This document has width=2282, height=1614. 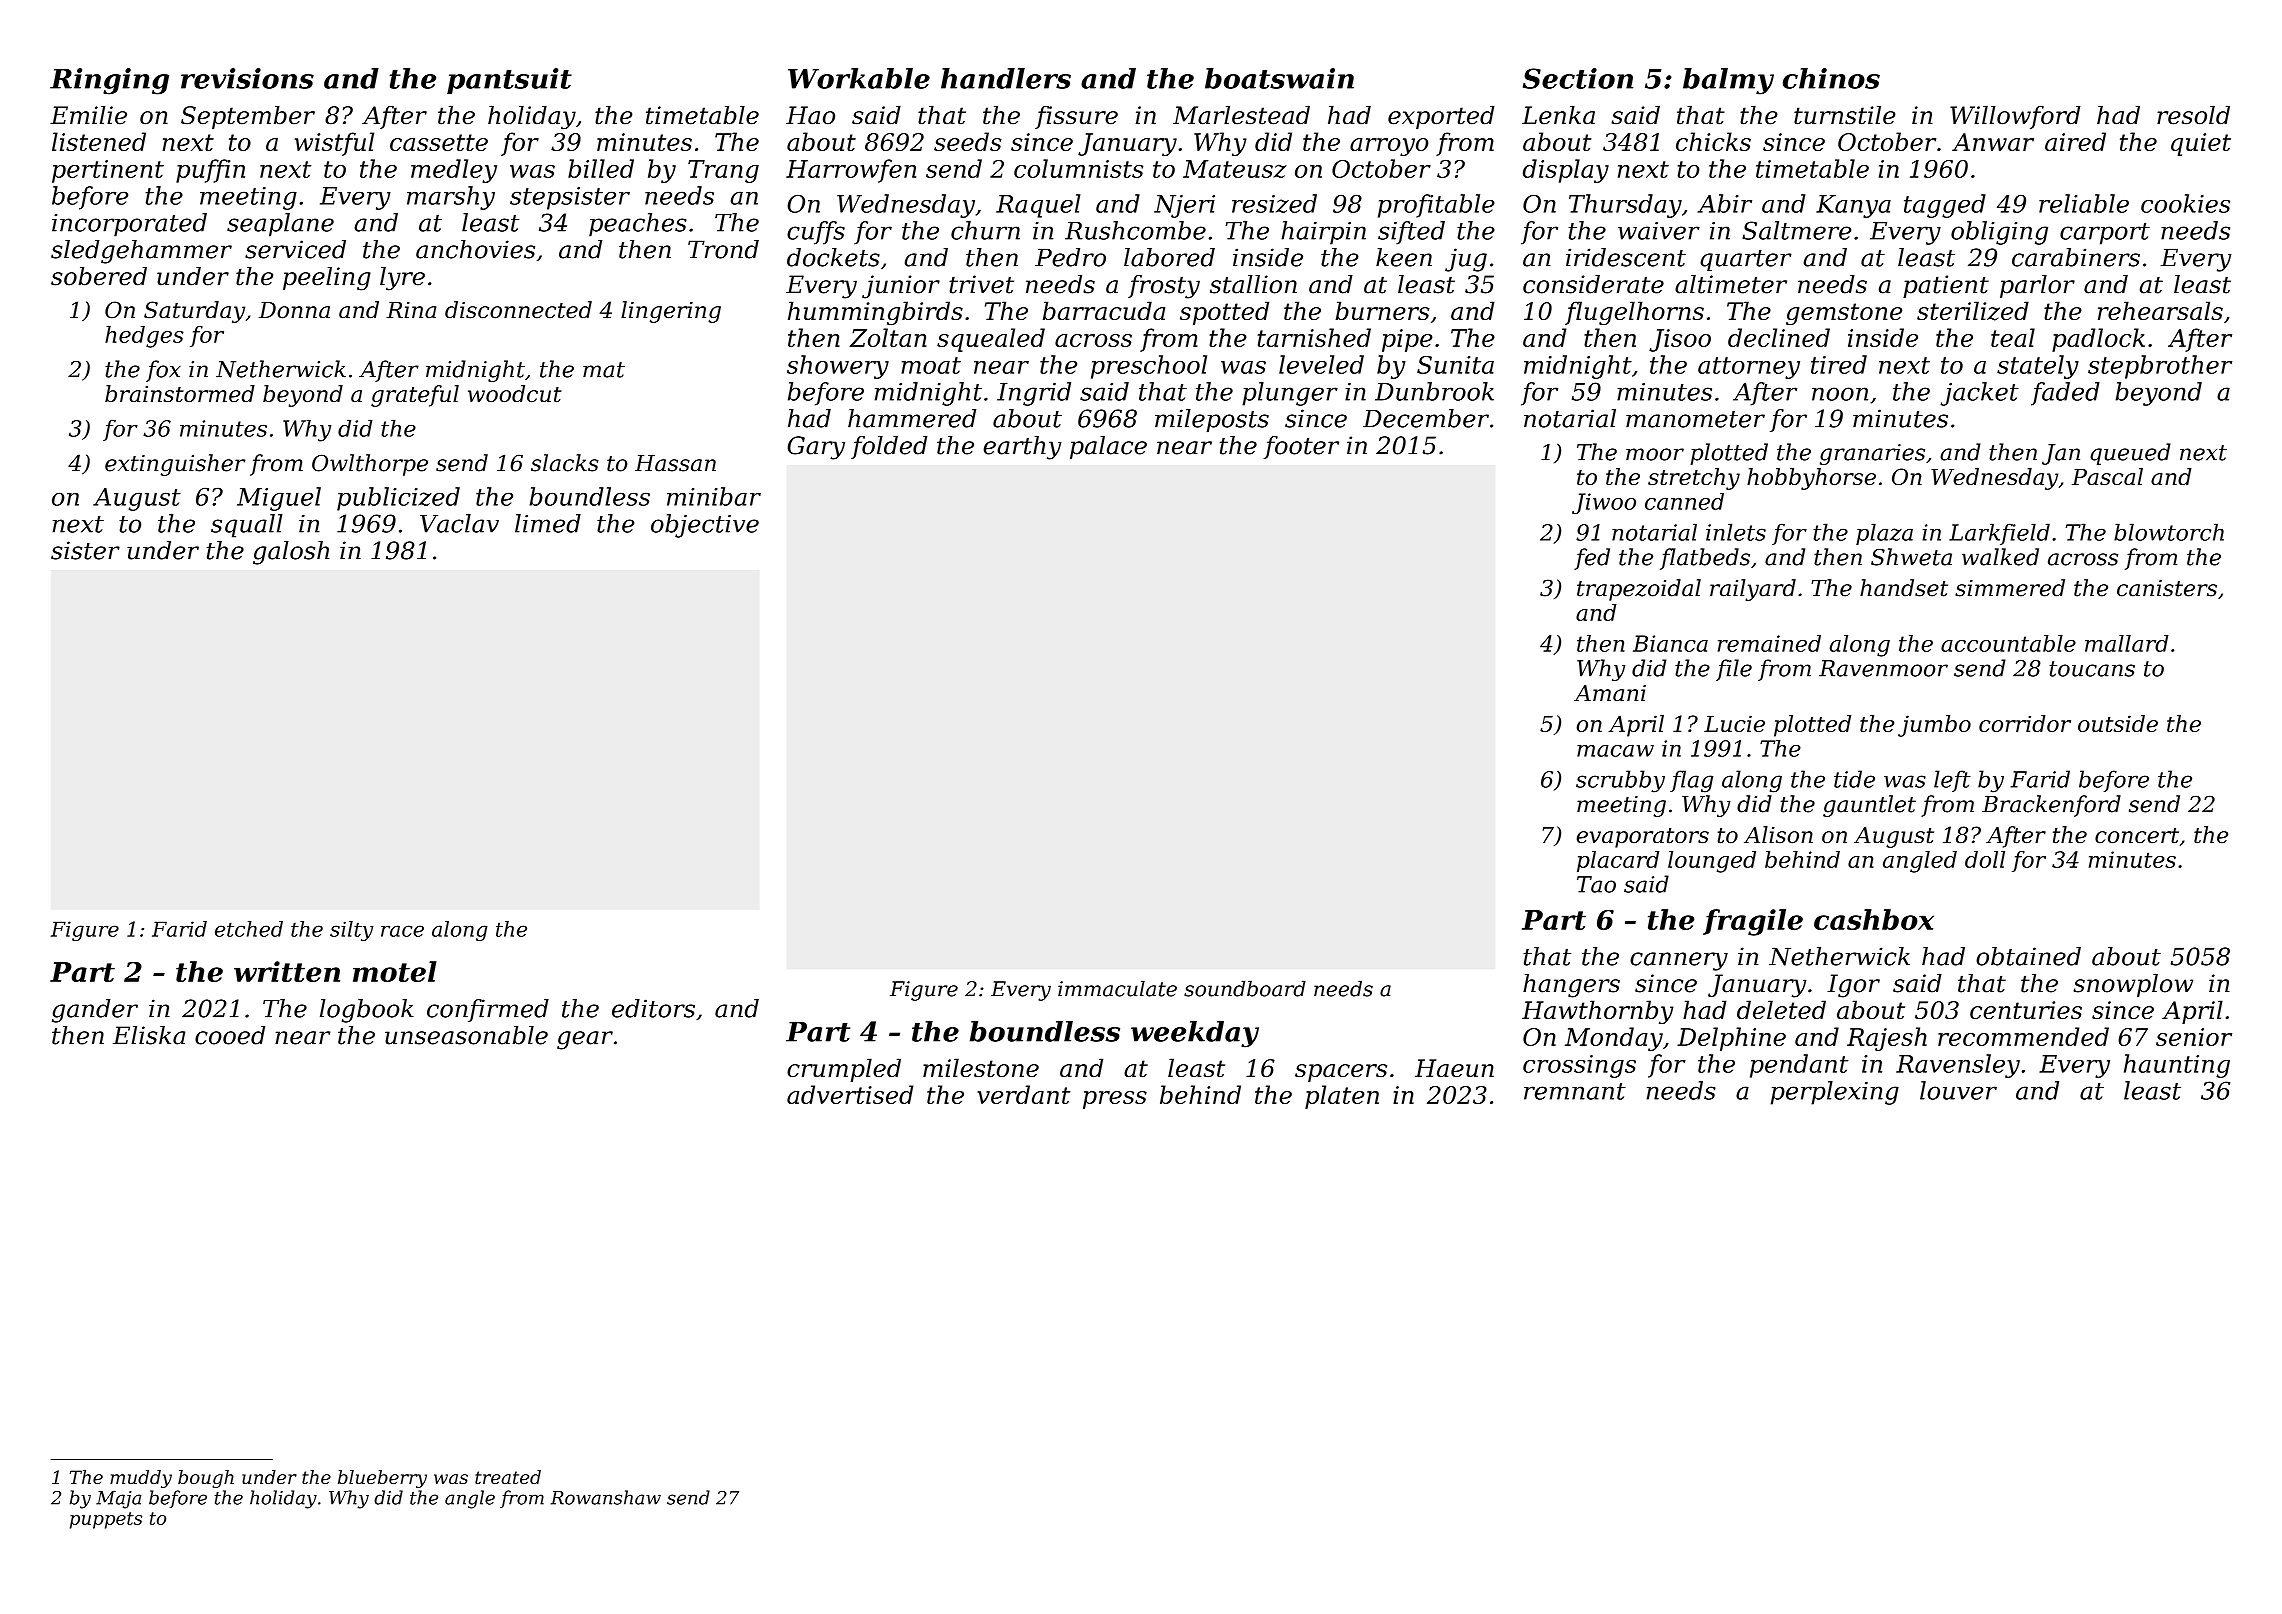 I want to click on etched, so click(x=249, y=929).
